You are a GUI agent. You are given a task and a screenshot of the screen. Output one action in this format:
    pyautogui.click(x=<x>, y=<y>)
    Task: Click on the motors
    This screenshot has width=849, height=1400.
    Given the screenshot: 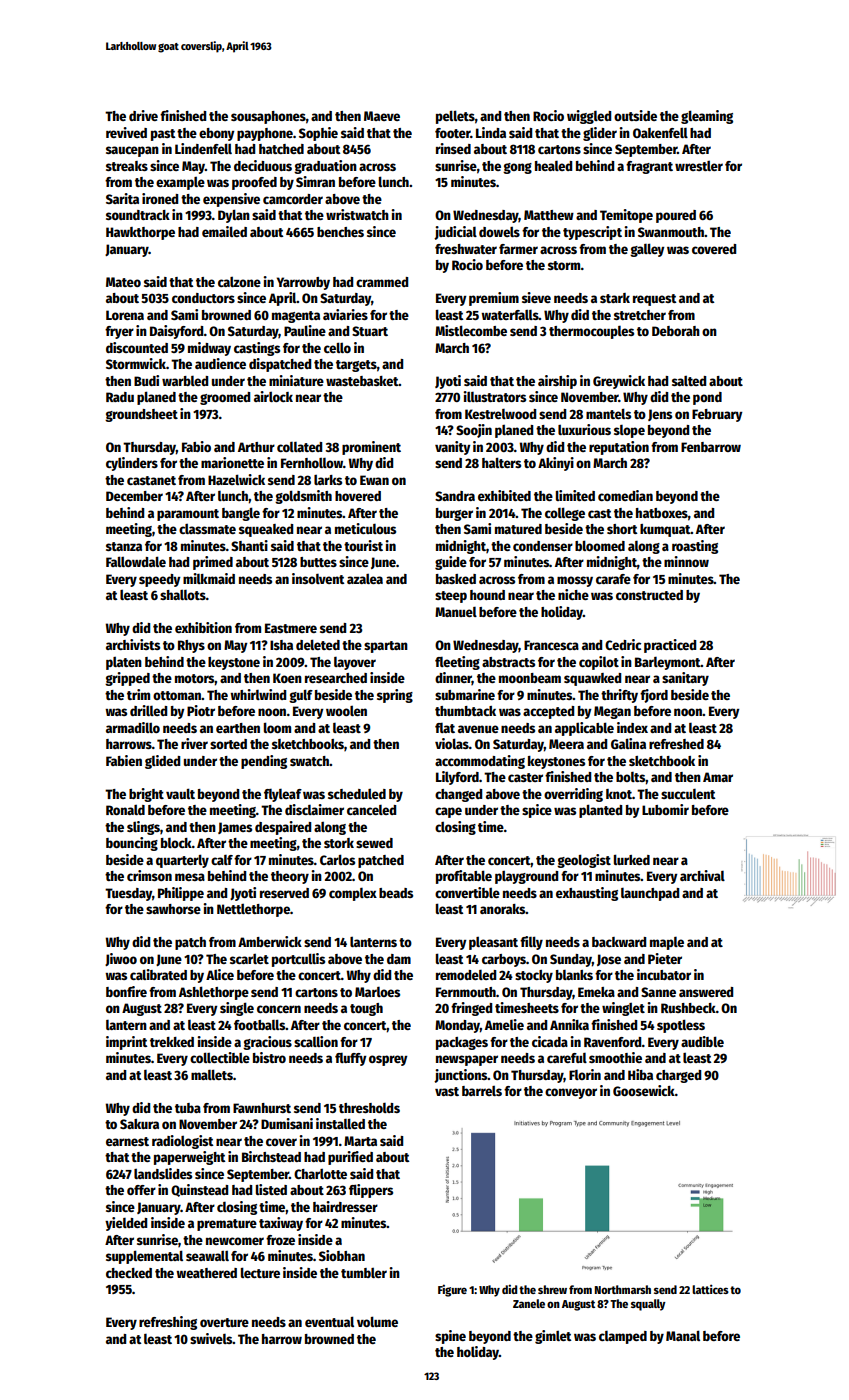 What is the action you would take?
    pyautogui.click(x=195, y=678)
